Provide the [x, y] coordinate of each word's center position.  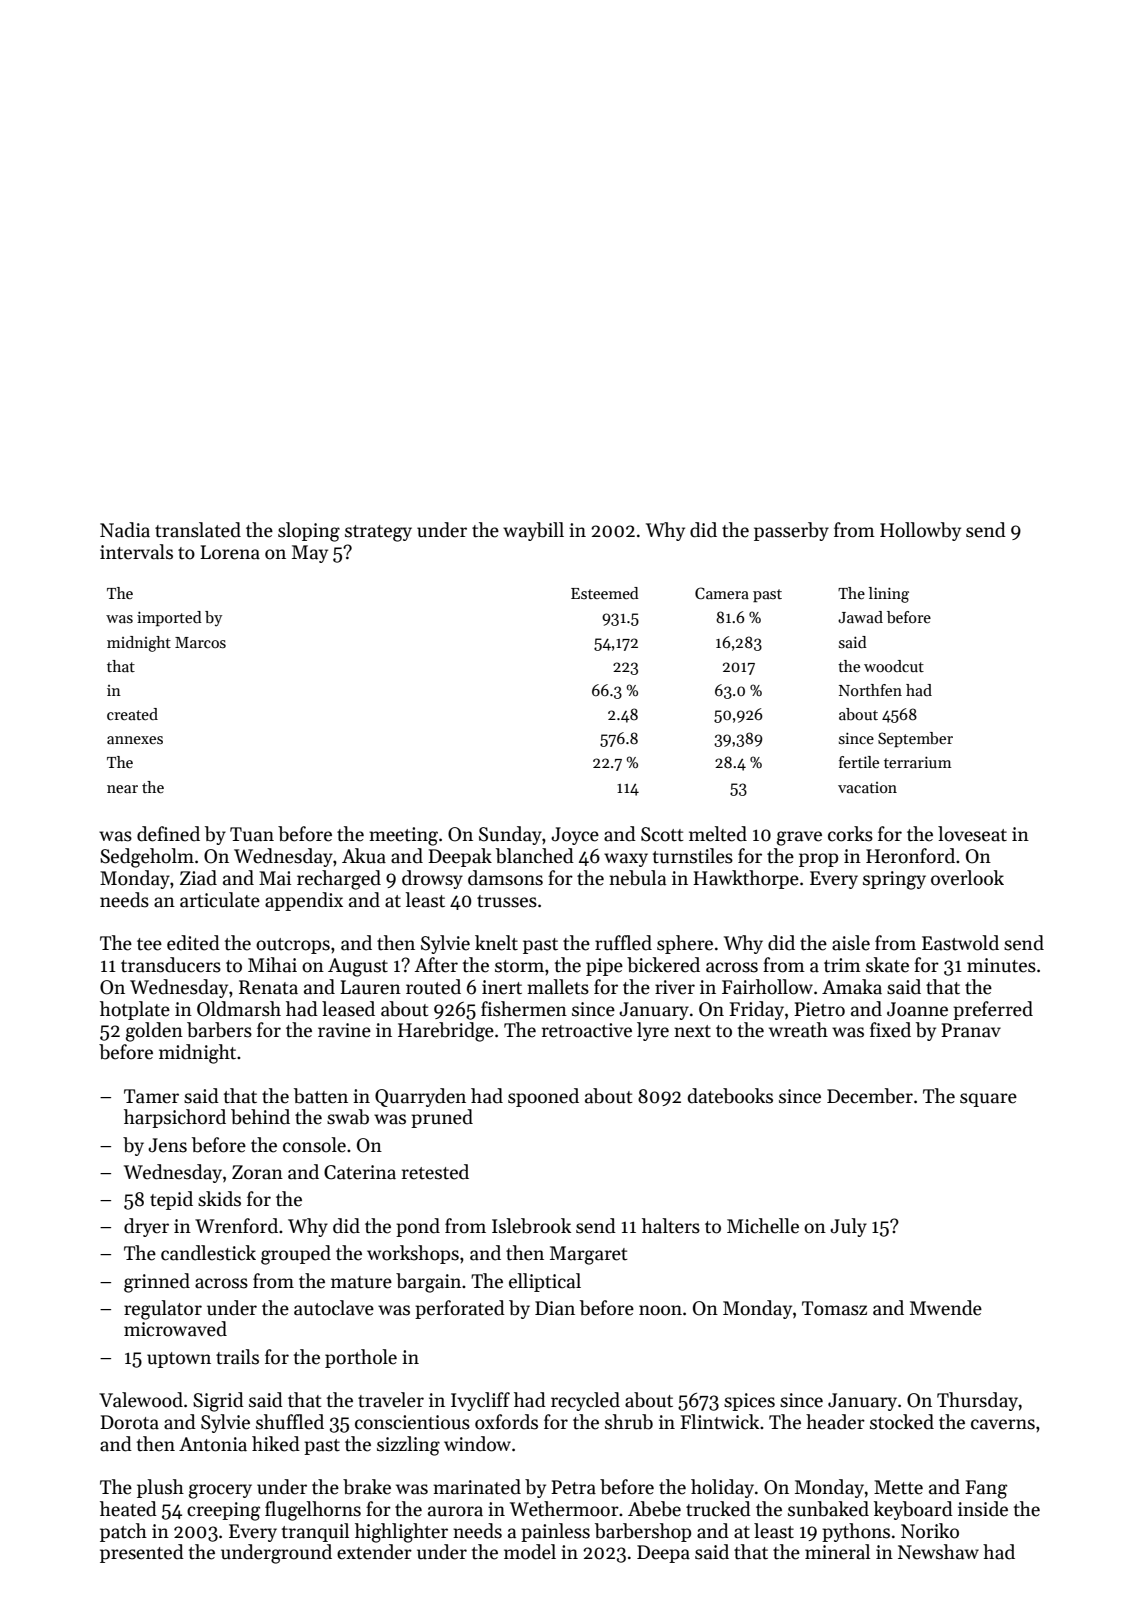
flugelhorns [313, 1511]
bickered [663, 965]
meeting [403, 836]
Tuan [252, 834]
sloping [309, 532]
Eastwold [960, 943]
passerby [791, 531]
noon [660, 1310]
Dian [555, 1308]
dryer [146, 1227]
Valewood [141, 1400]
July [848, 1227]
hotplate [135, 1010]
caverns [1003, 1424]
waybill [533, 531]
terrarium [918, 762]
